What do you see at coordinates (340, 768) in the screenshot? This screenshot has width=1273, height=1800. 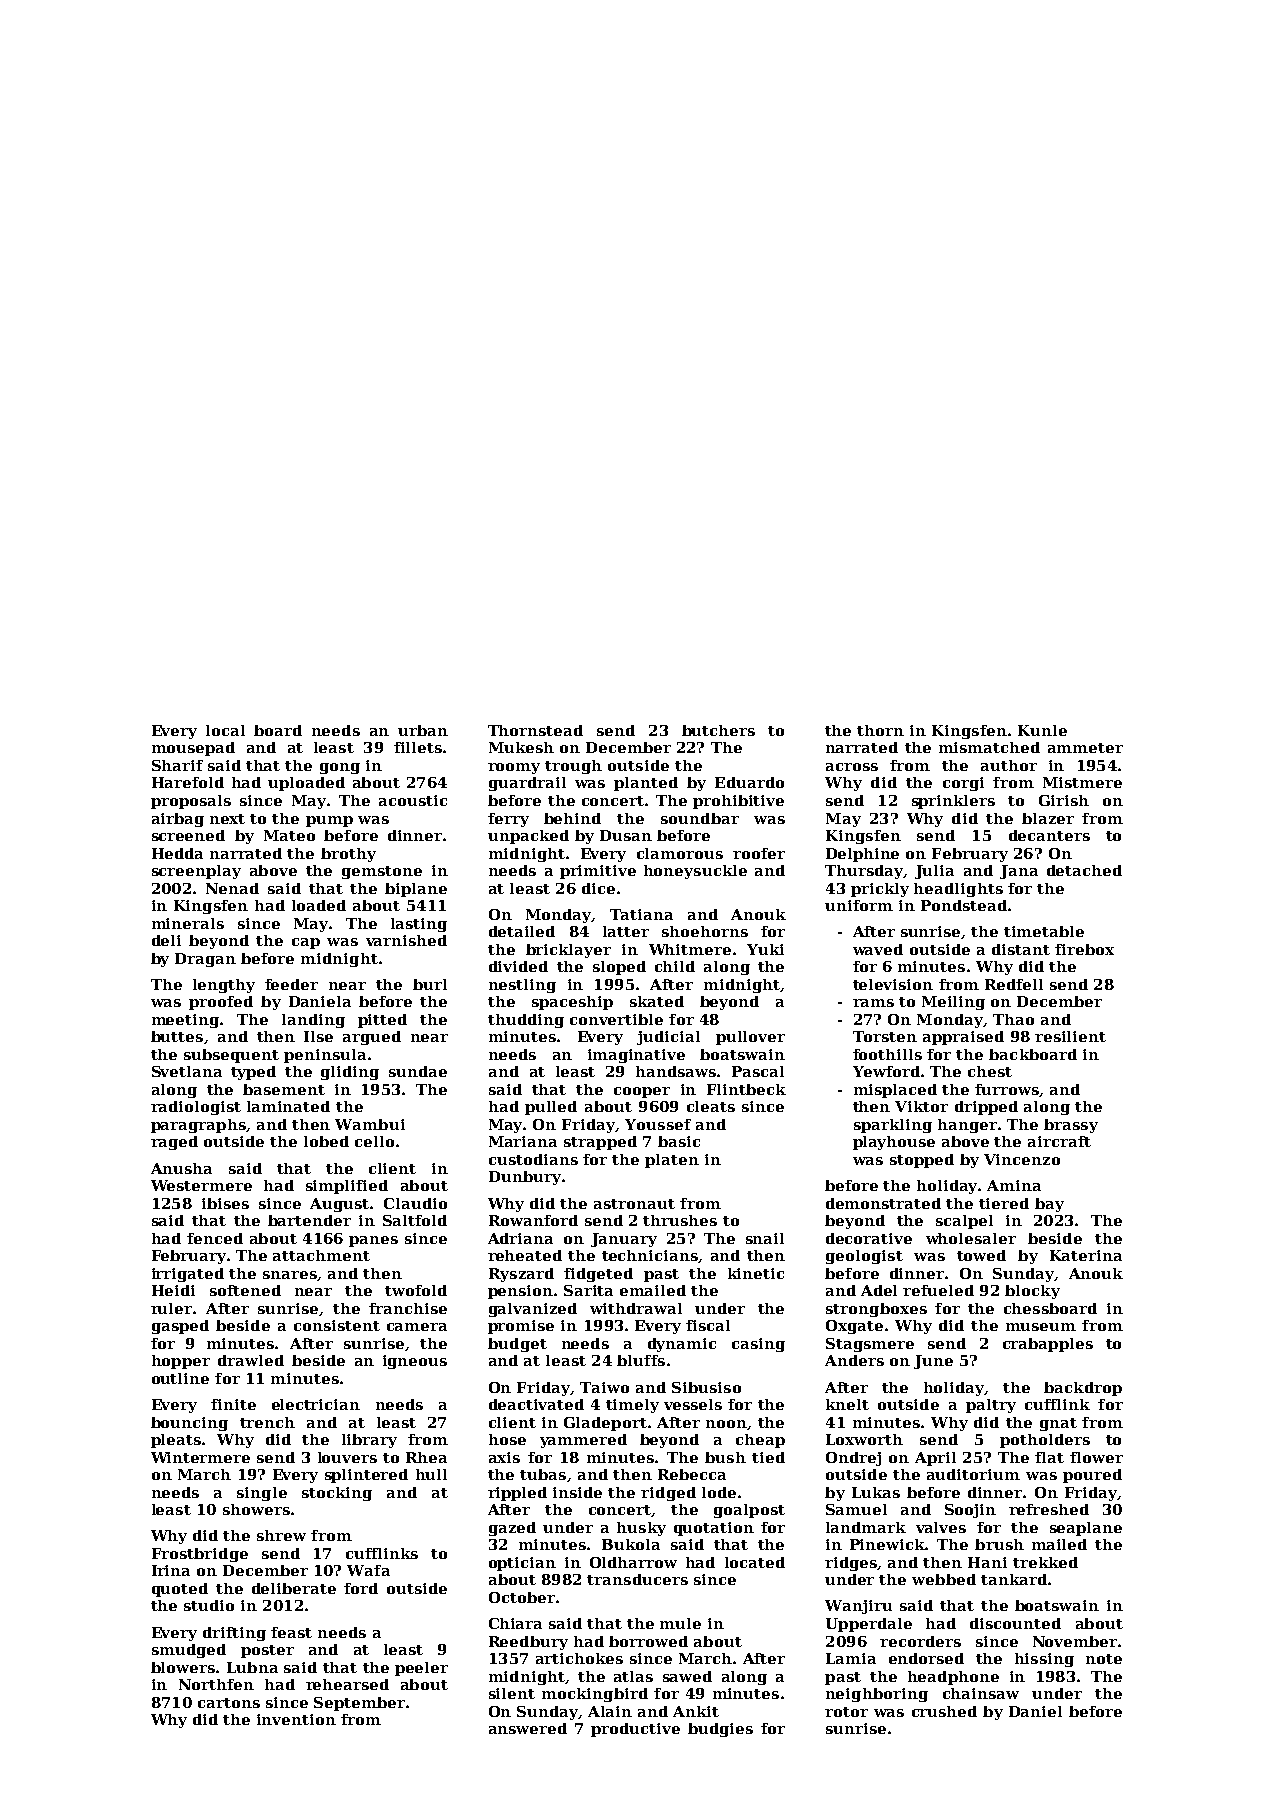 I see `gong` at bounding box center [340, 768].
